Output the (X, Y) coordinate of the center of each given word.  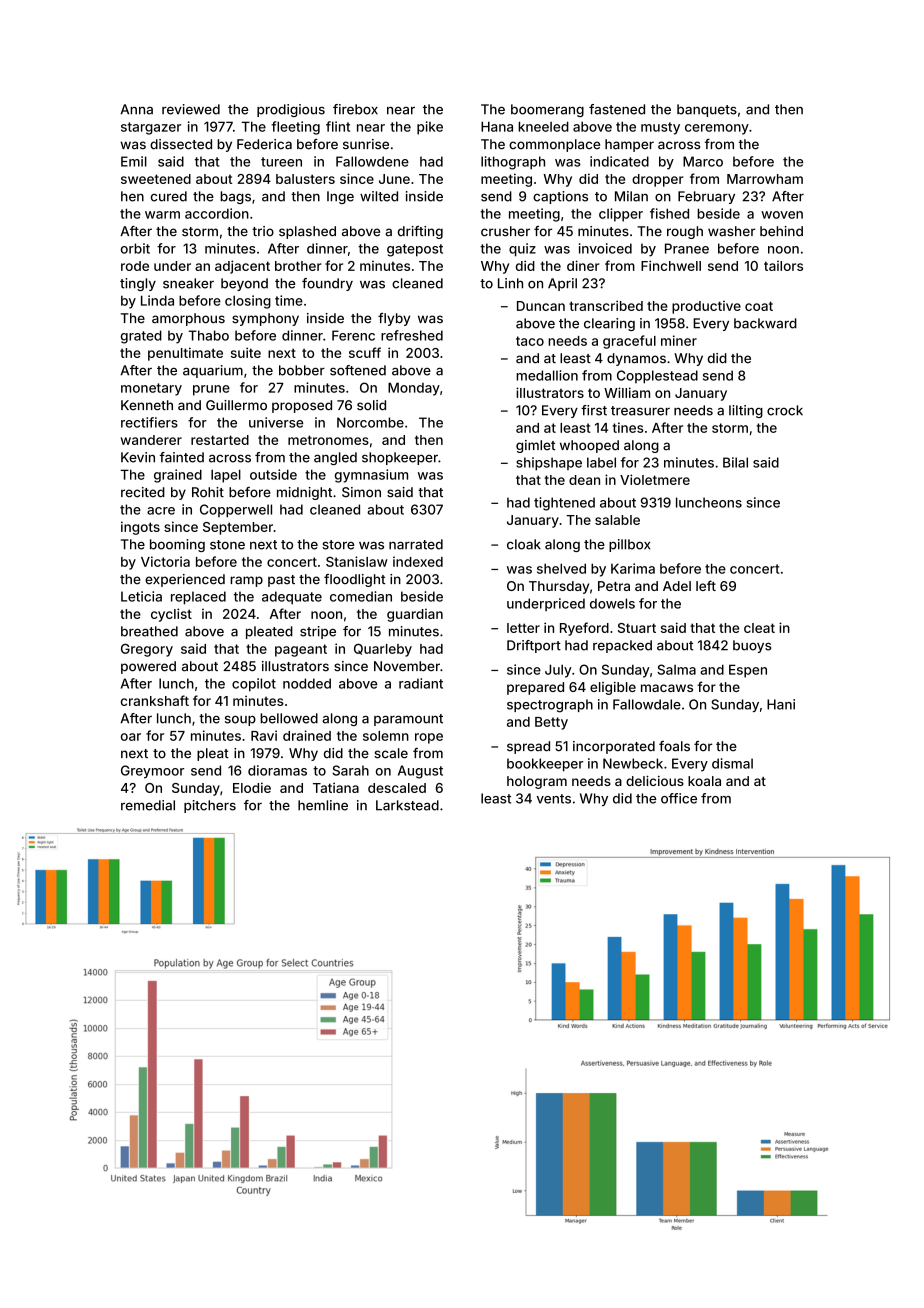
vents (554, 799)
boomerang (547, 110)
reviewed (191, 109)
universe (276, 422)
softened (358, 370)
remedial (148, 805)
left (706, 585)
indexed (418, 561)
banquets (707, 110)
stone (227, 545)
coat (759, 306)
